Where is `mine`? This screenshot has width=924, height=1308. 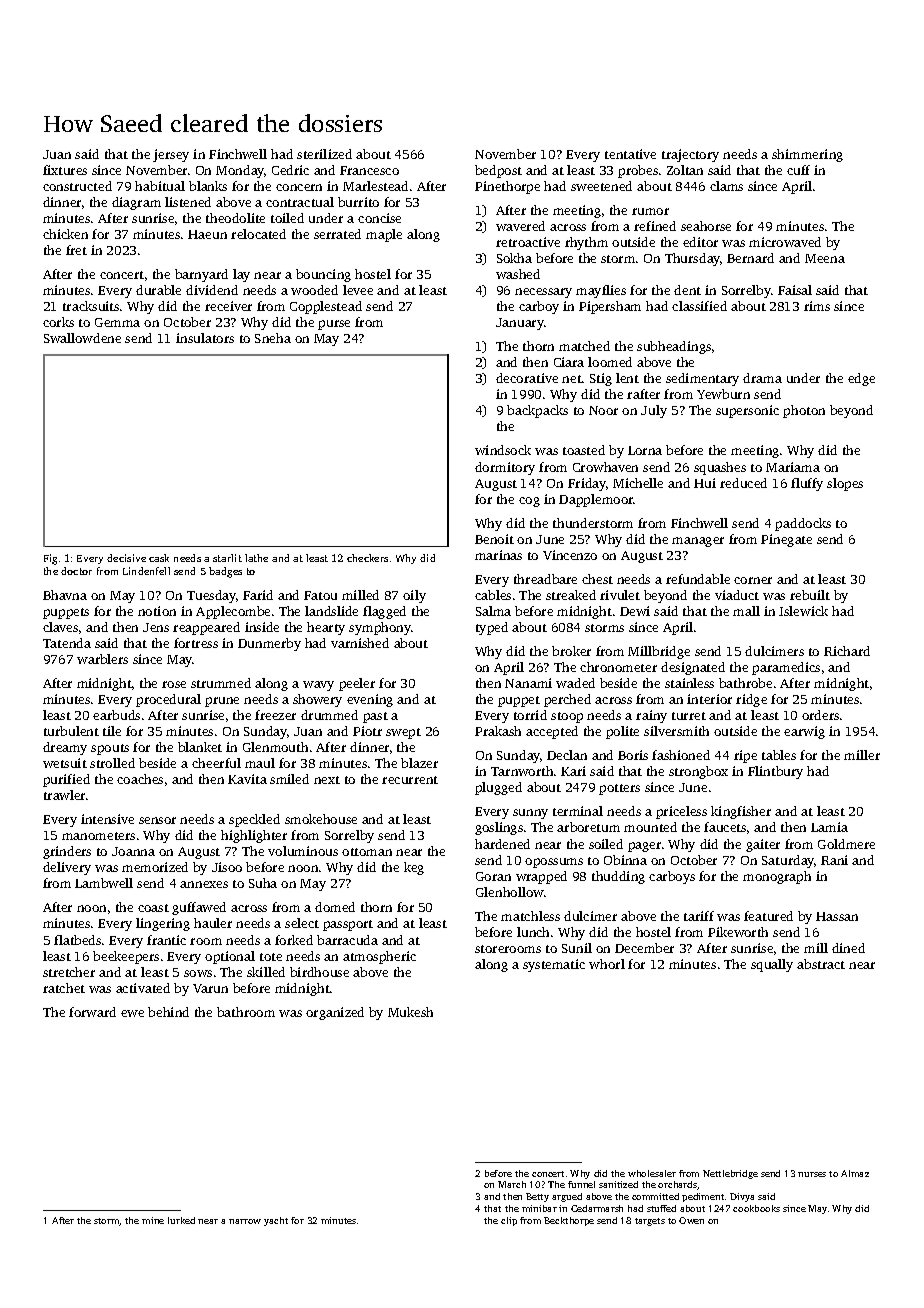 mine is located at coordinates (153, 1220).
